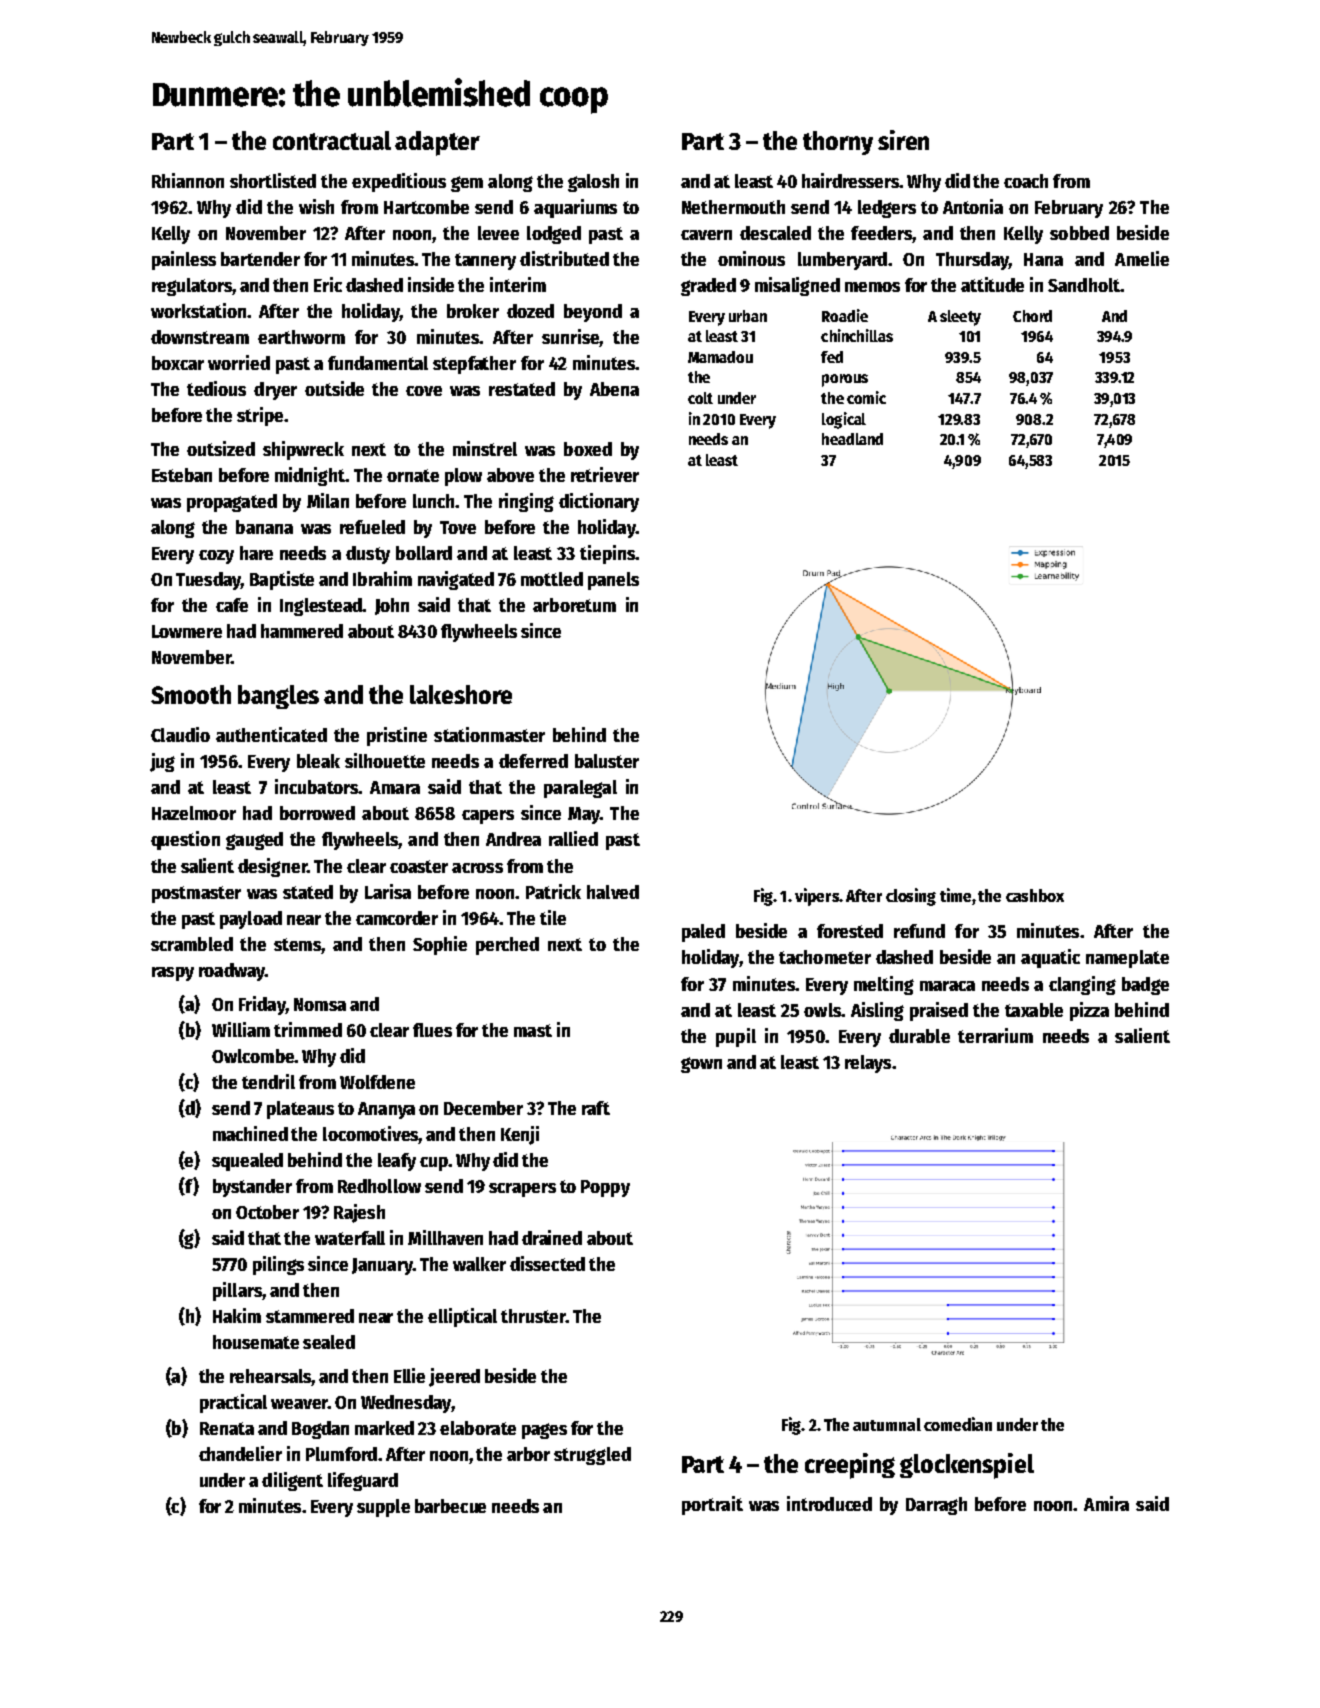 The image size is (1320, 1708). I want to click on refund, so click(919, 931).
